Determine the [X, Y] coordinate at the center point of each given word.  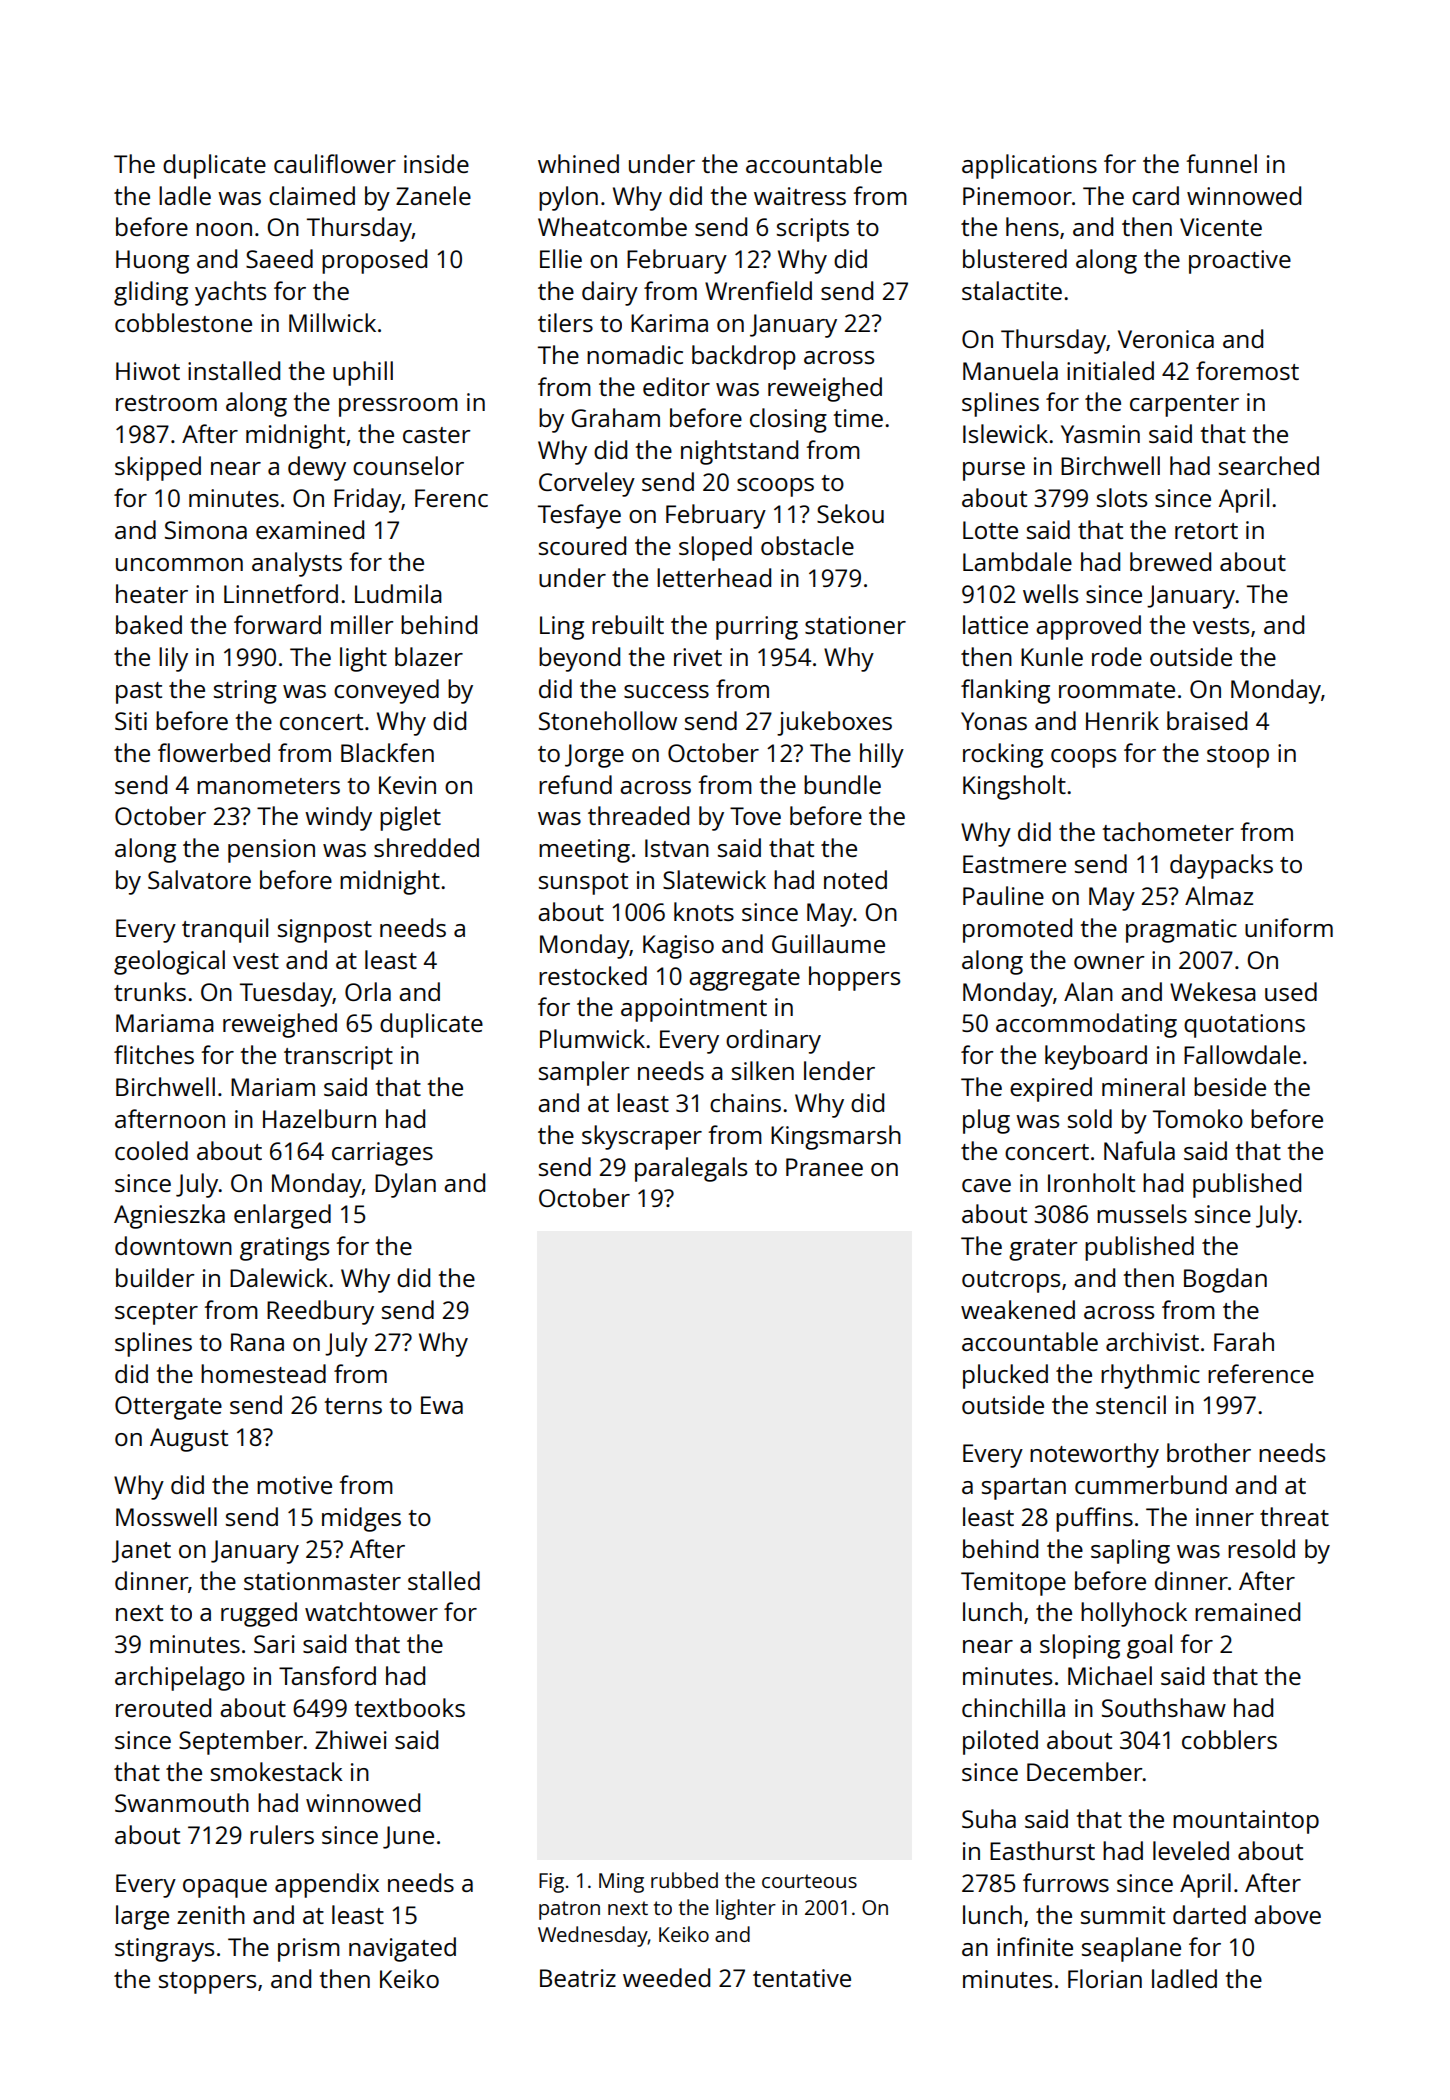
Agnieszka [169, 1216]
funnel [1221, 163]
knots [704, 911]
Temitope [1013, 1584]
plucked [1005, 1376]
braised [1207, 720]
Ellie [561, 258]
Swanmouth [182, 1802]
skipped [158, 468]
